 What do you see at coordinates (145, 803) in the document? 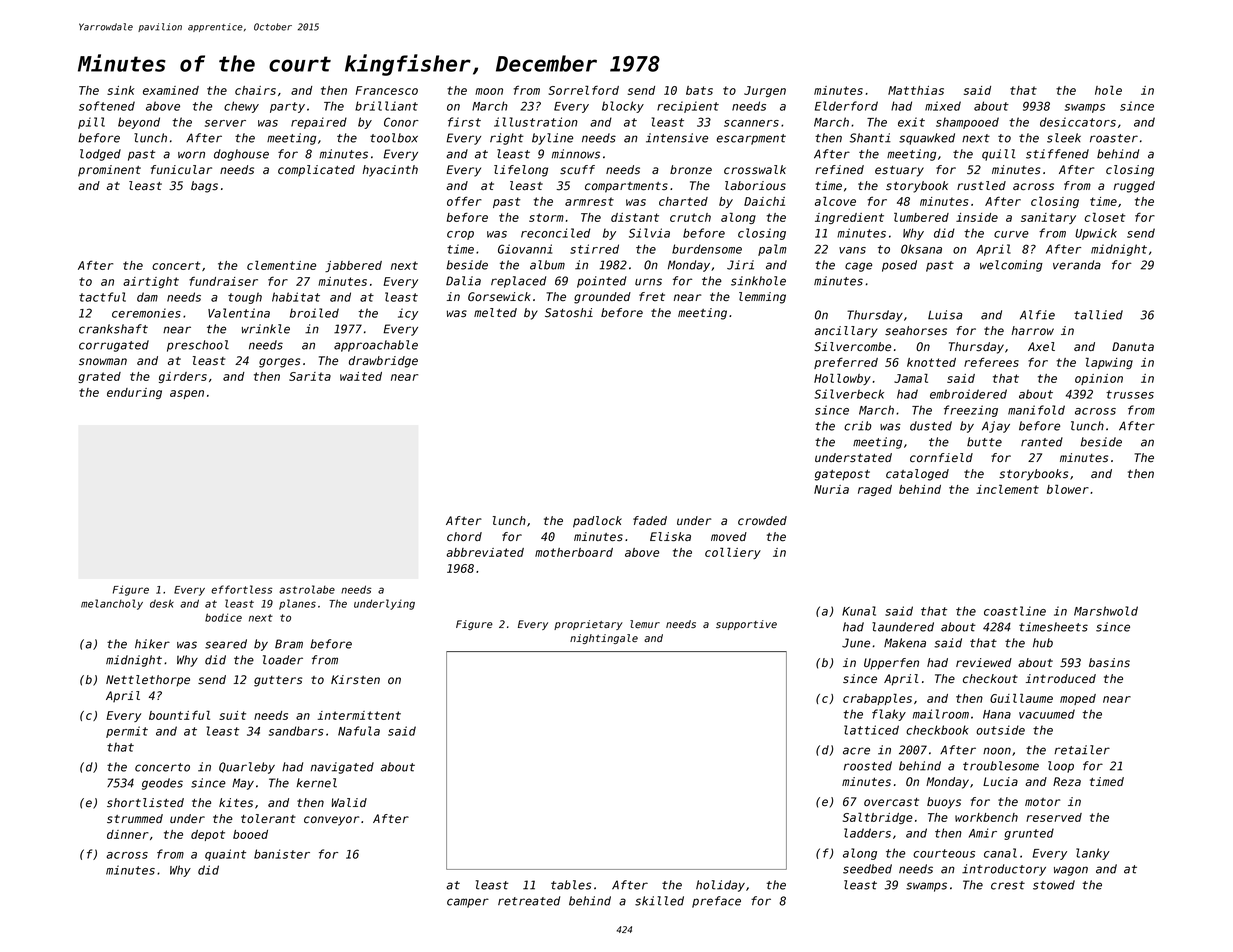
I see `shortlisted` at bounding box center [145, 803].
